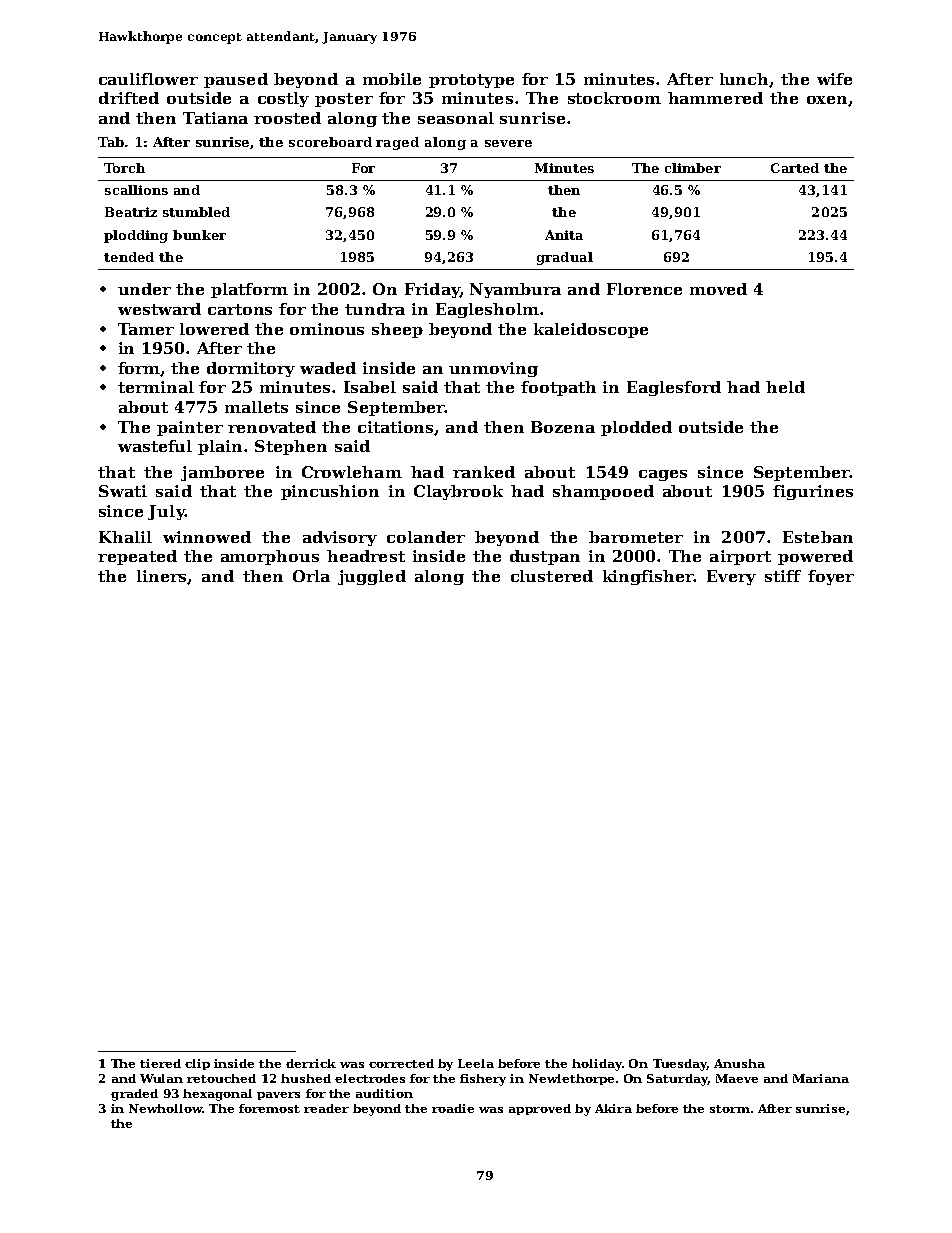  What do you see at coordinates (471, 81) in the screenshot?
I see `prototype` at bounding box center [471, 81].
